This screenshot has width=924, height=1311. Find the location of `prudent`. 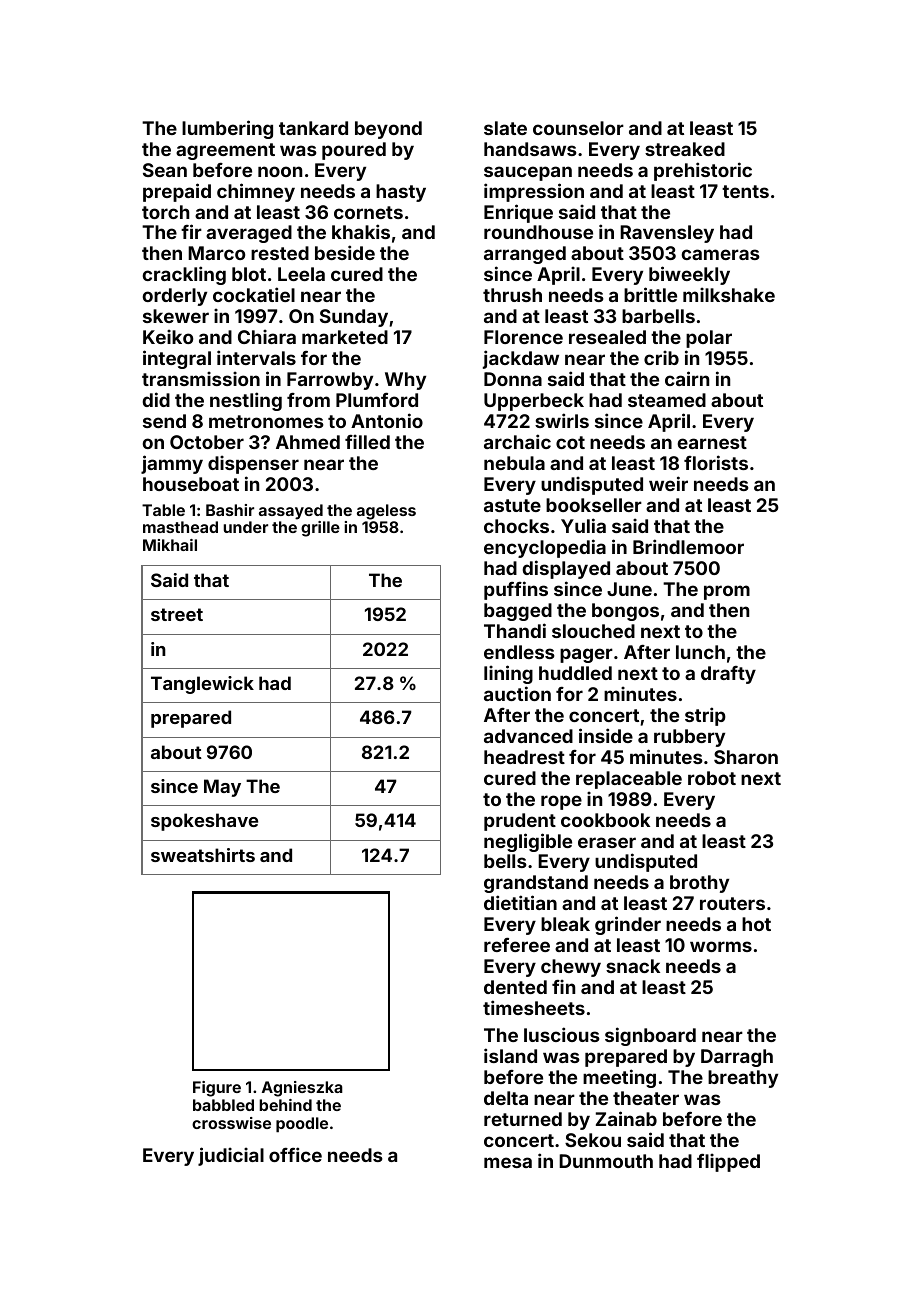

prudent is located at coordinates (520, 822).
